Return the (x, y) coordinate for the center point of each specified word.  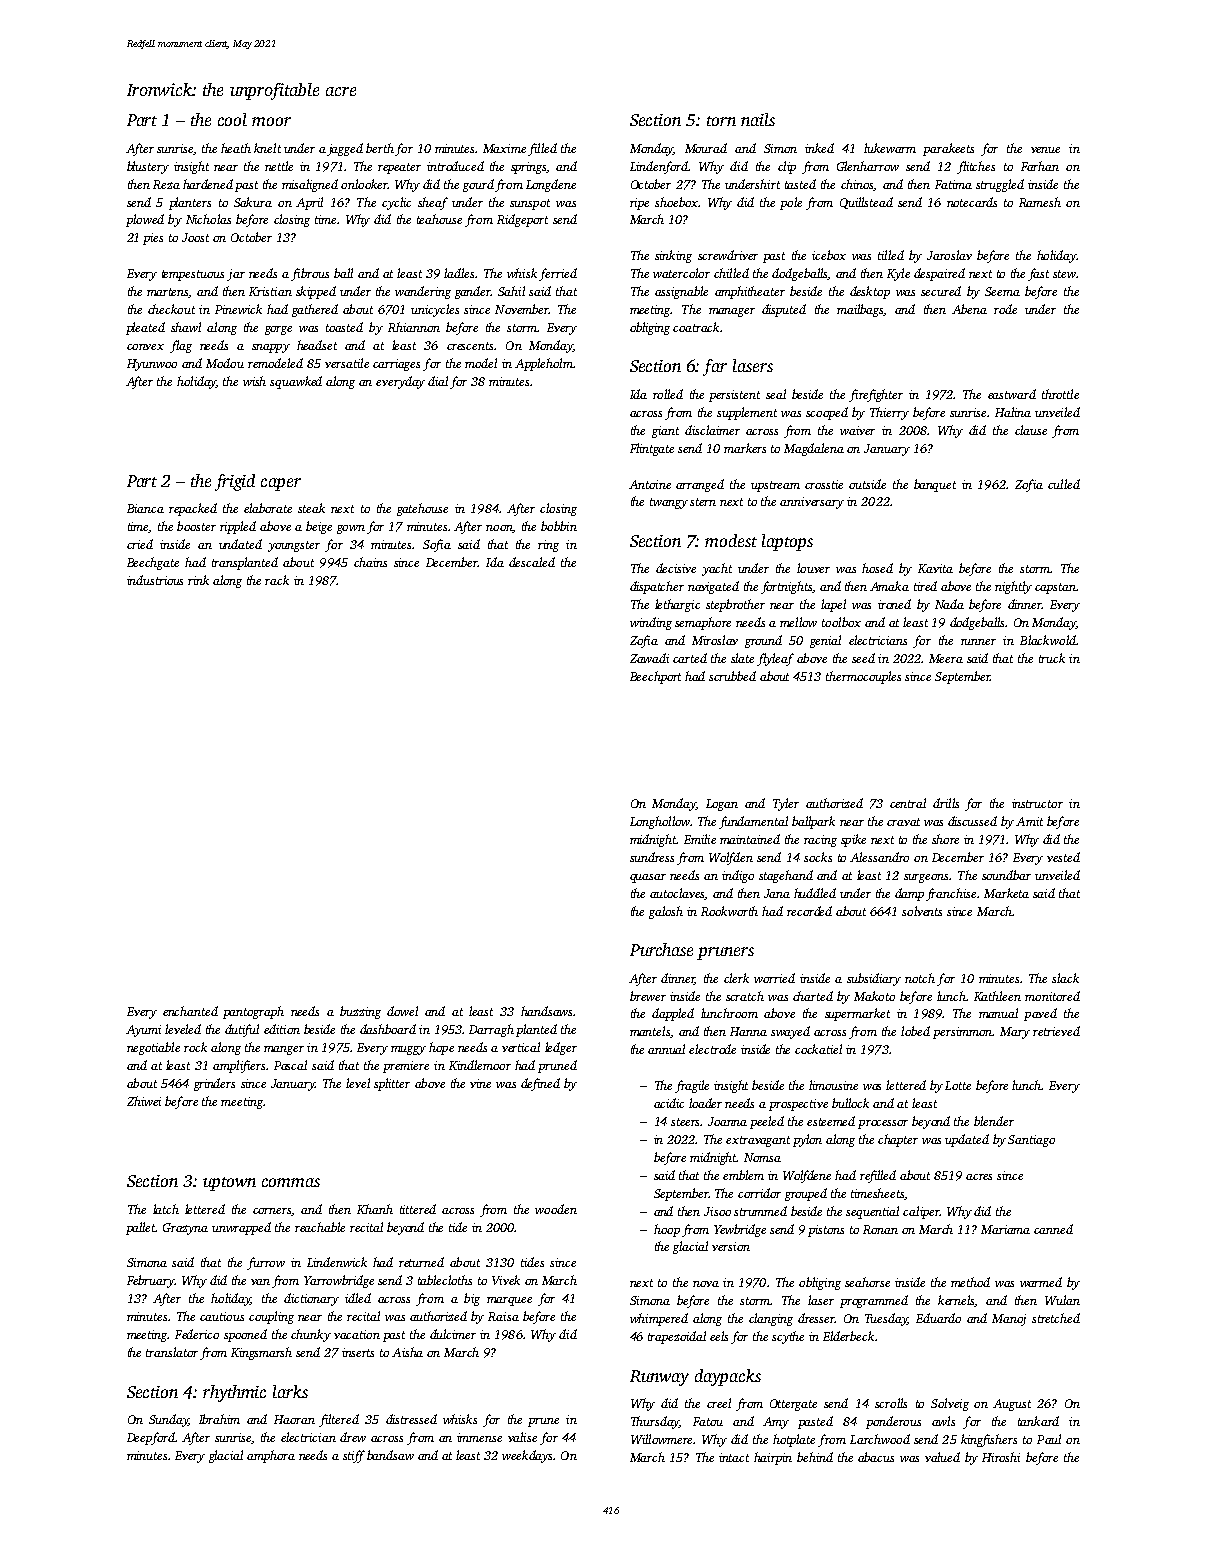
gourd (478, 185)
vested (1063, 857)
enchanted (190, 1011)
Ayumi (143, 1031)
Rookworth (729, 911)
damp (909, 894)
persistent (734, 396)
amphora (271, 1456)
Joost (195, 237)
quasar (648, 878)
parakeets (948, 149)
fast (1038, 274)
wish (254, 381)
